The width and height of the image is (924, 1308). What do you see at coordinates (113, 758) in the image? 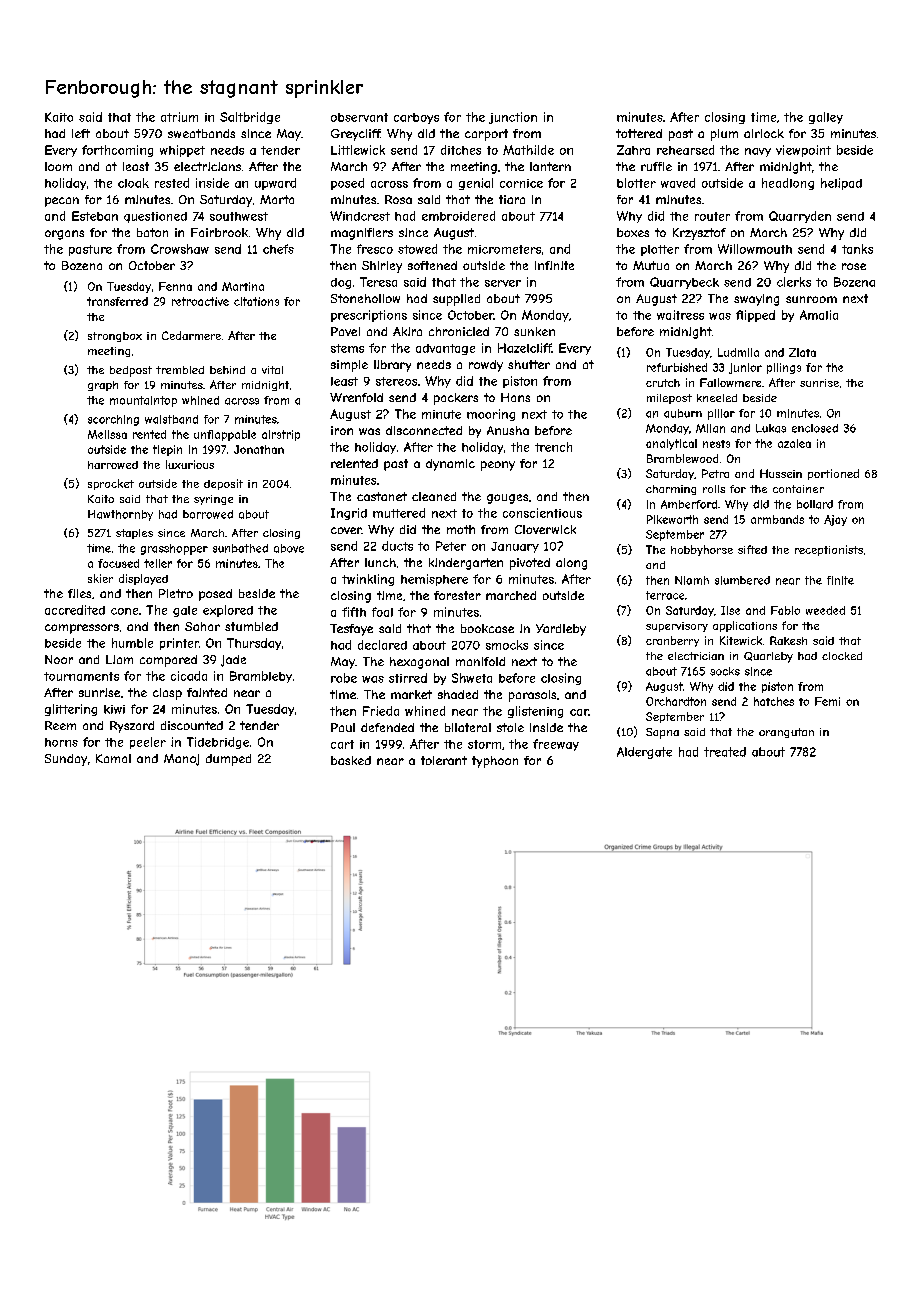
I see `Kamal` at bounding box center [113, 758].
